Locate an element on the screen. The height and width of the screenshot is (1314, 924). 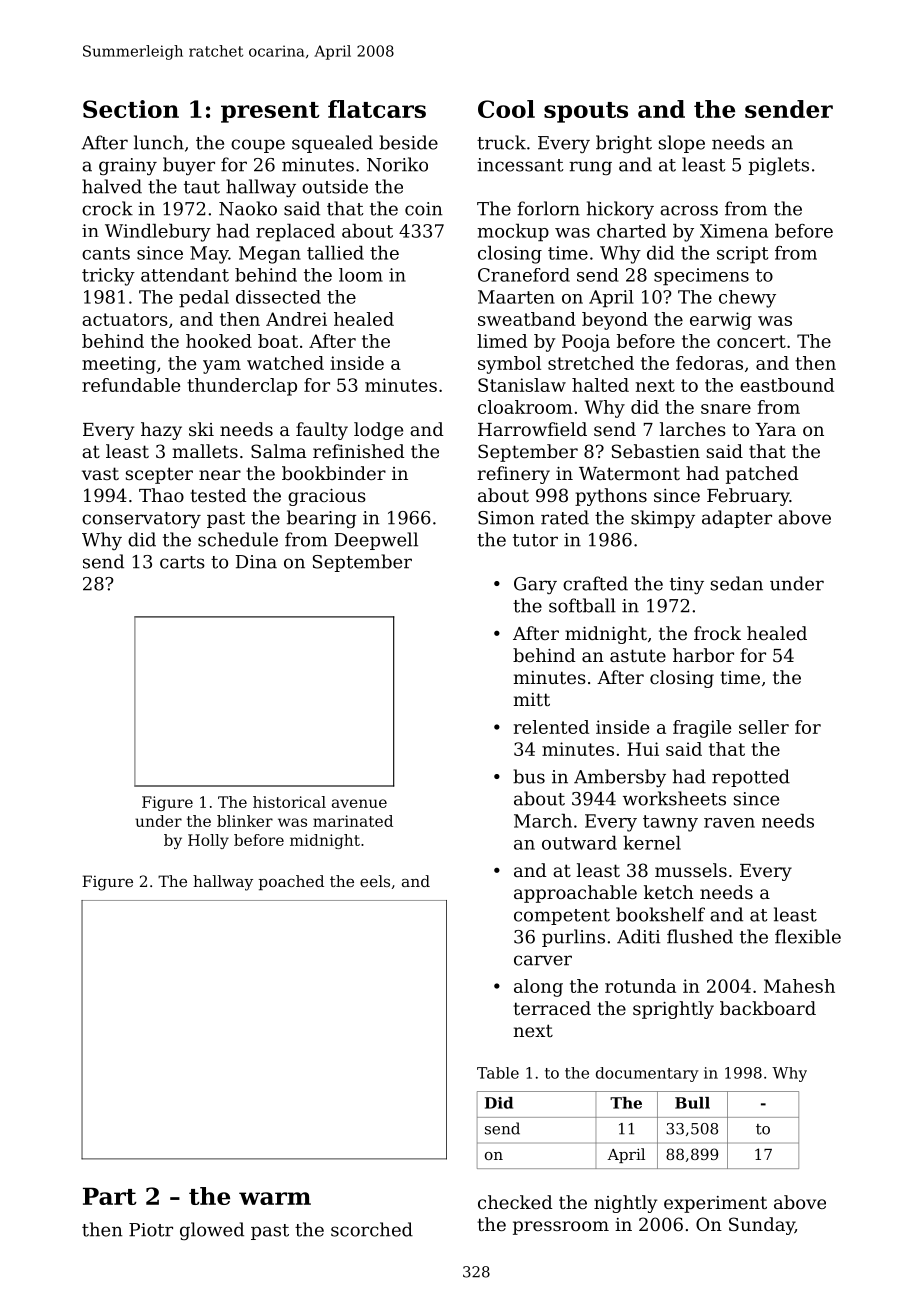
Sunday is located at coordinates (762, 1226).
